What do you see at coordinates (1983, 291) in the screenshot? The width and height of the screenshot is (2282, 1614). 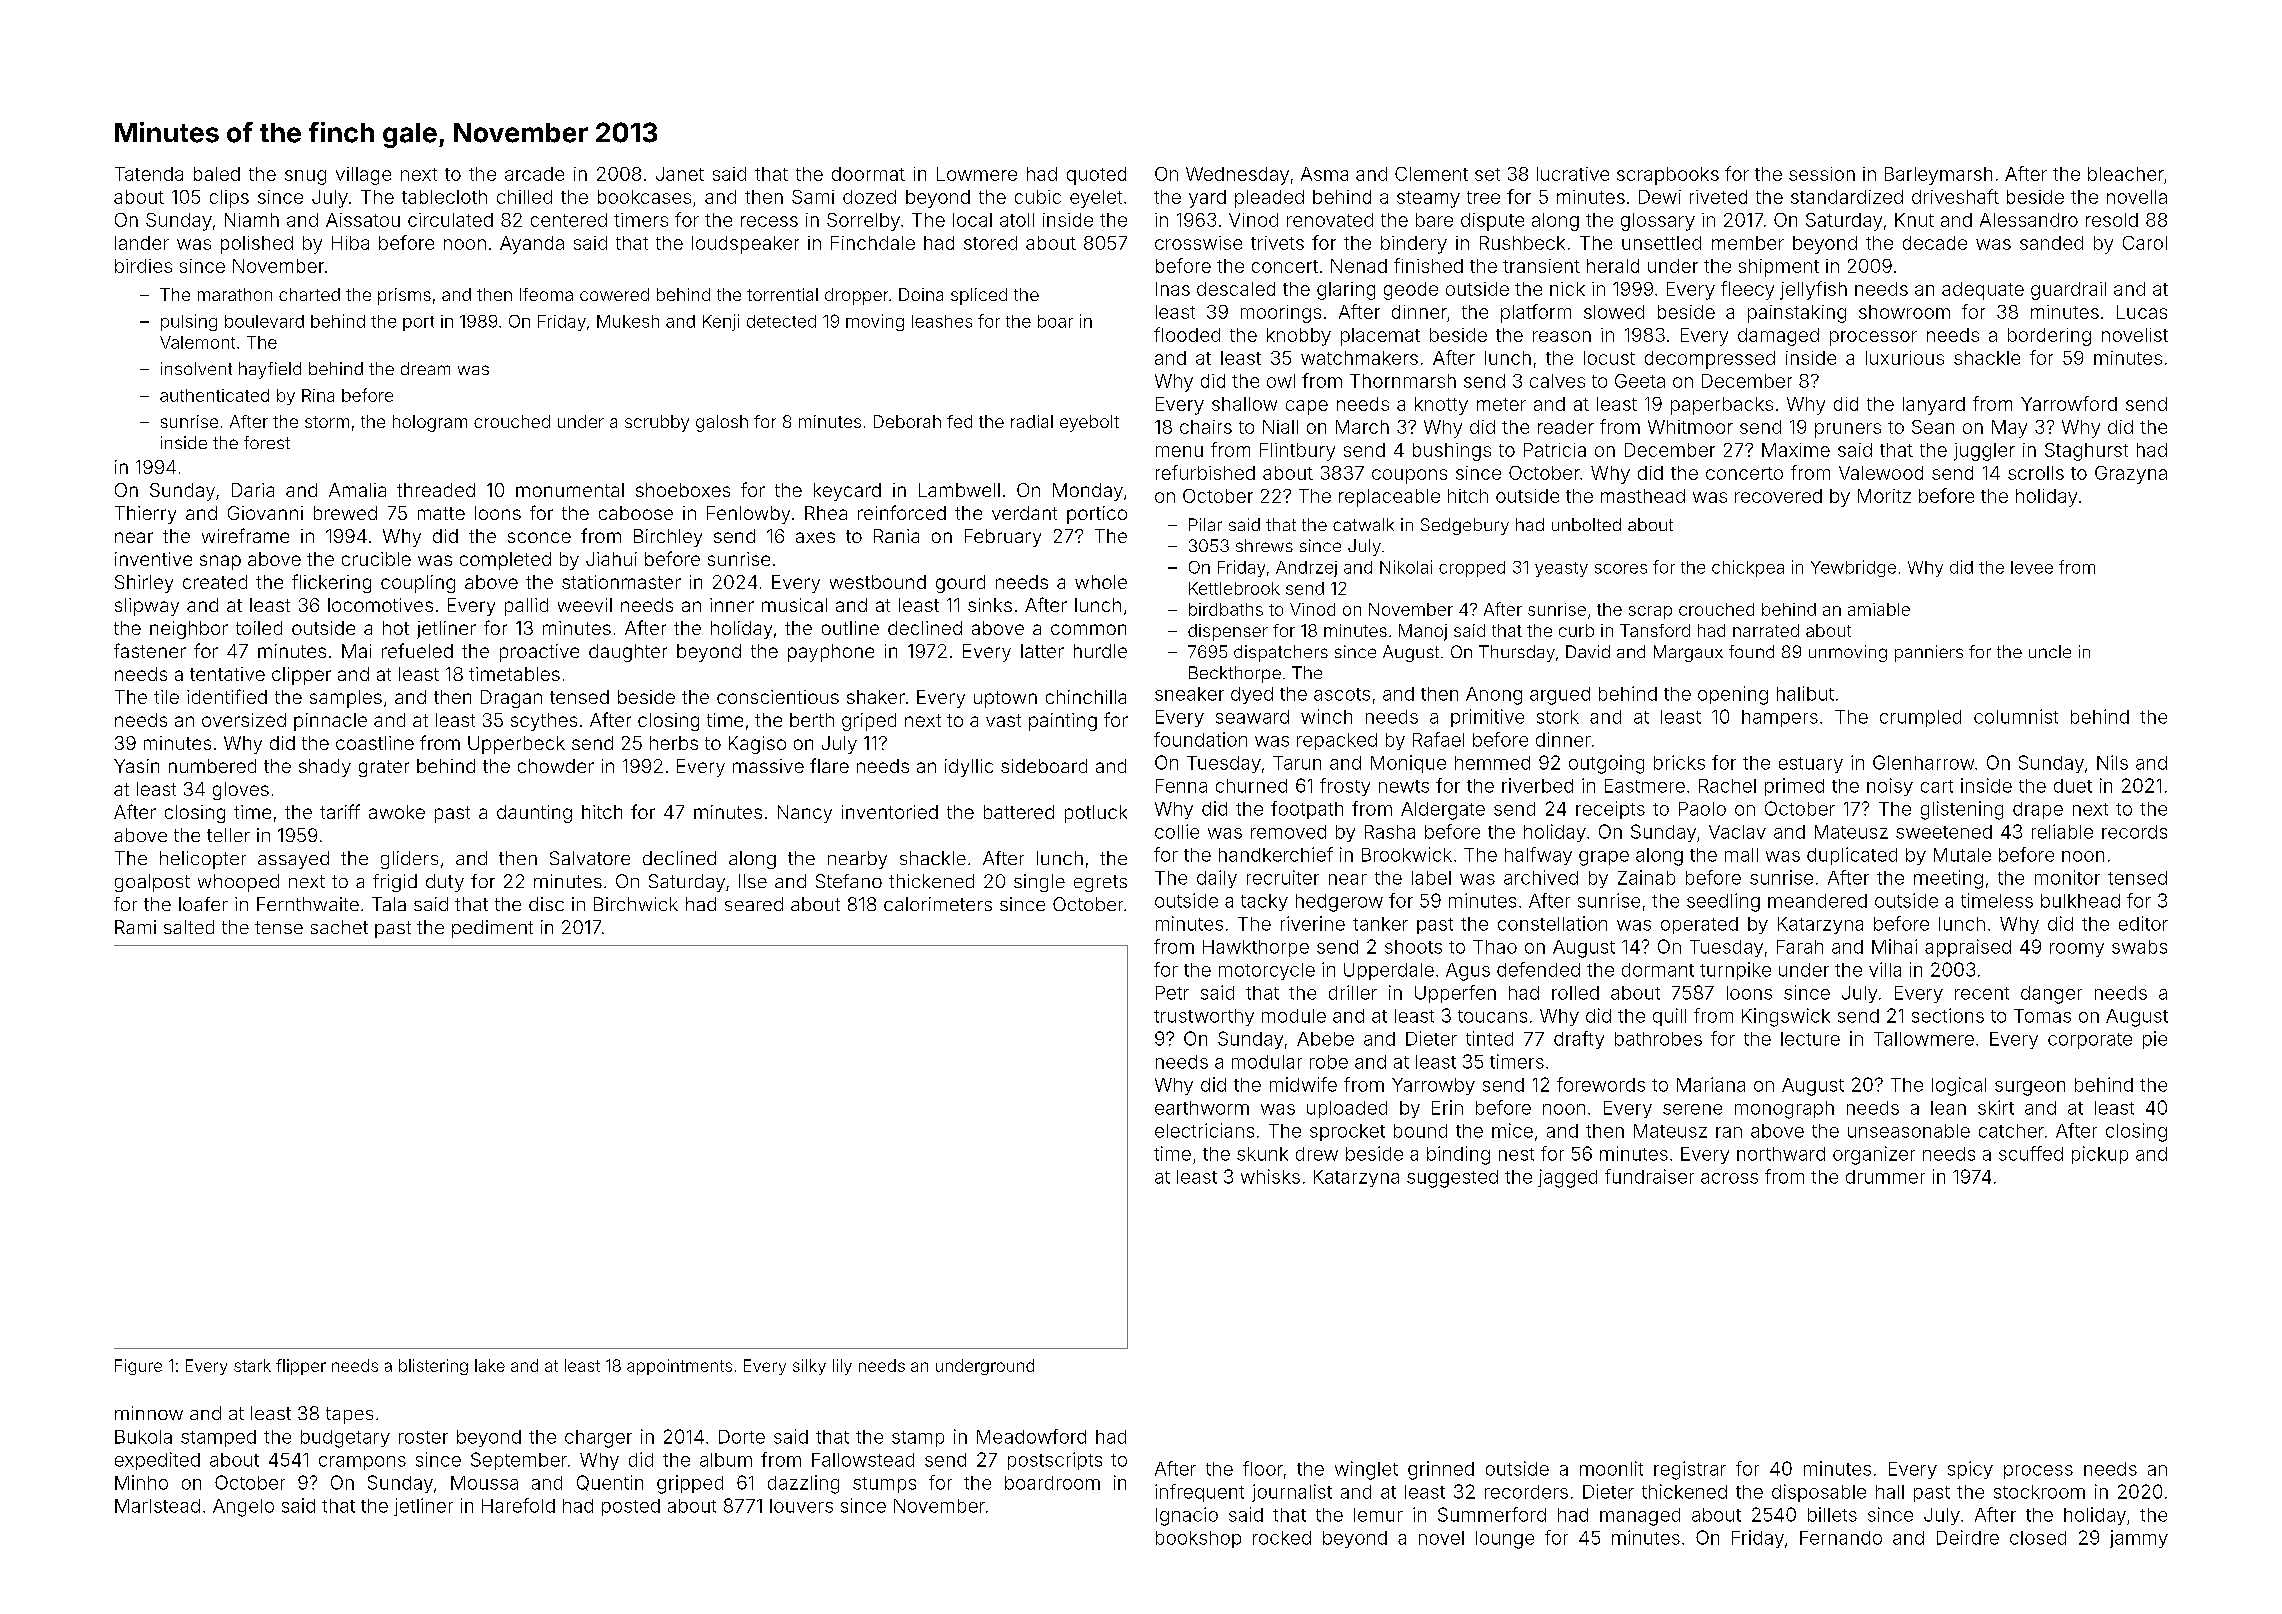 I see `adequate` at bounding box center [1983, 291].
